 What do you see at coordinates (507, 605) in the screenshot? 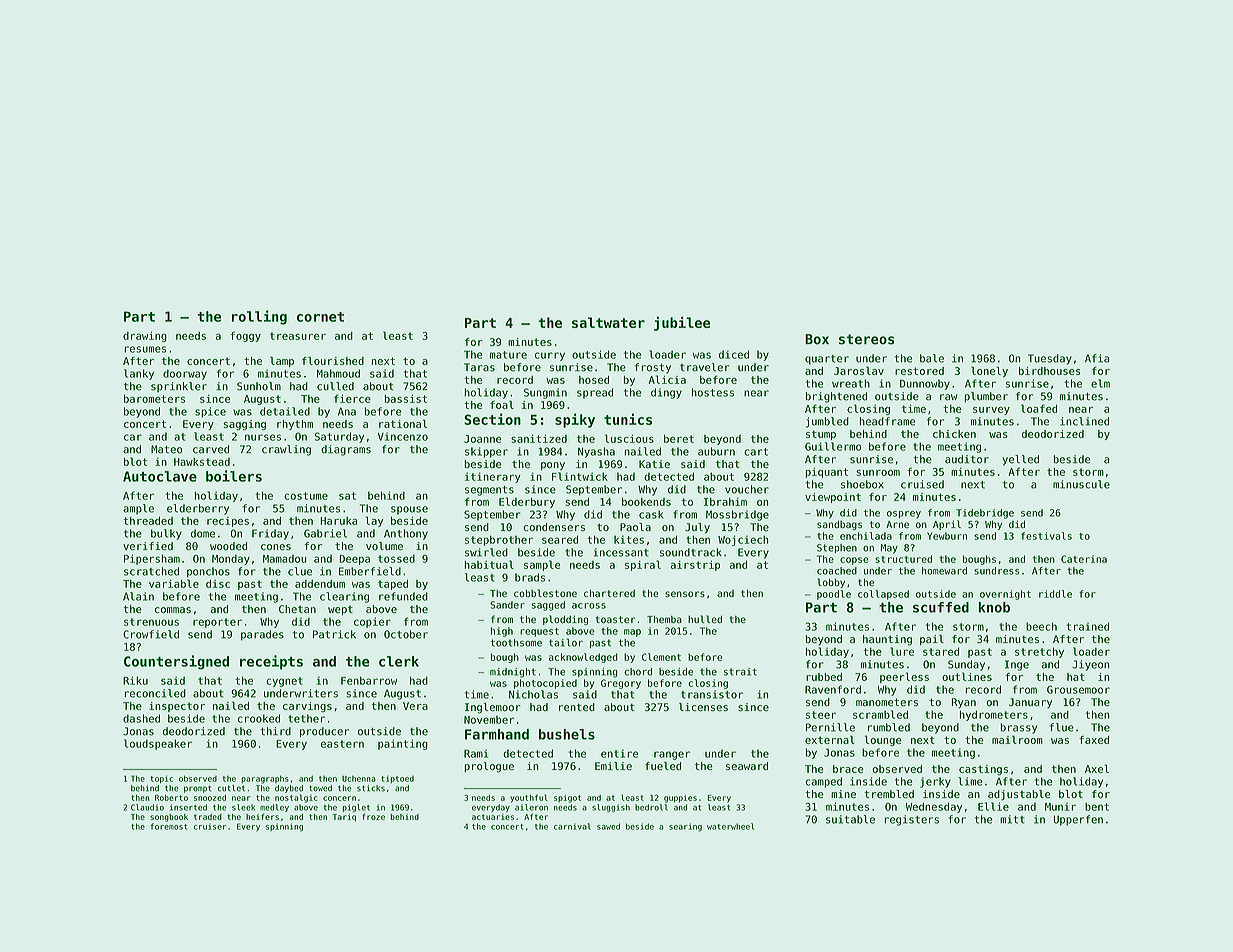
I see `Sander` at bounding box center [507, 605].
